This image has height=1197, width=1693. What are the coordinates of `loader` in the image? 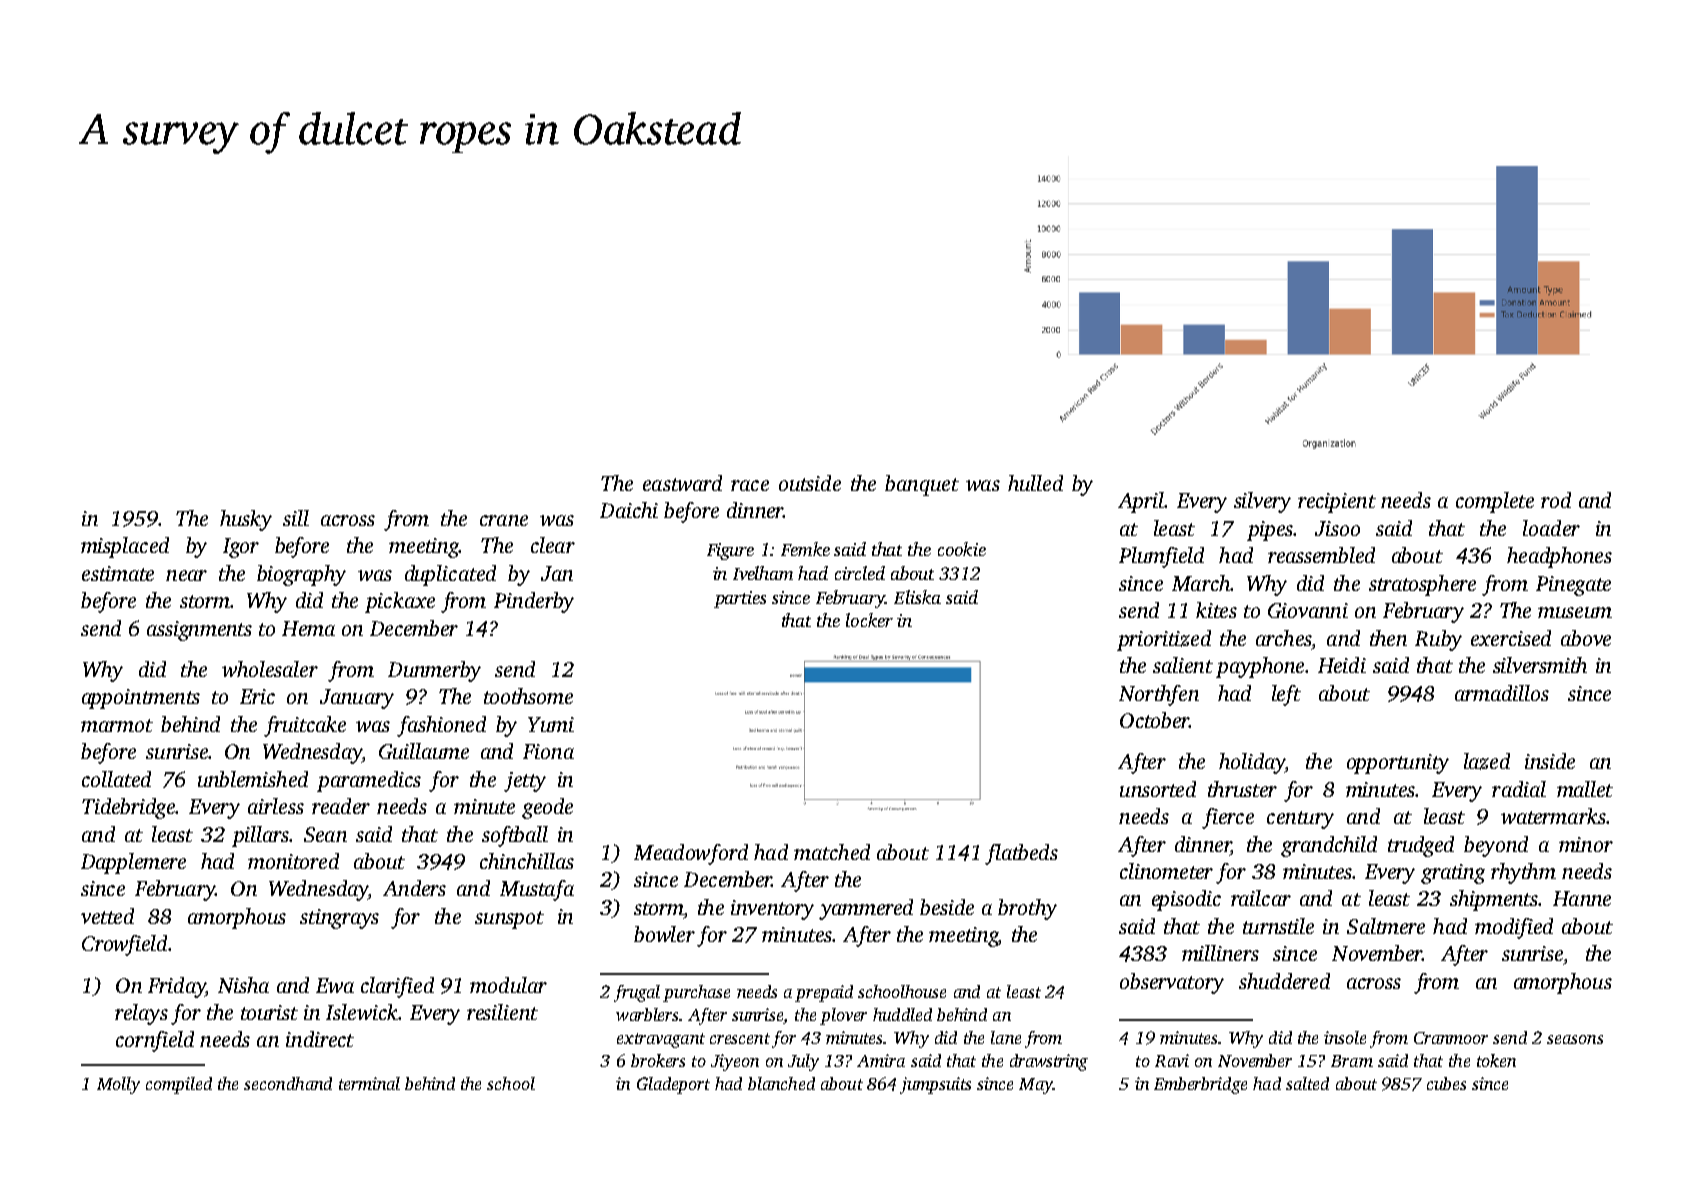 It's located at (1551, 528).
